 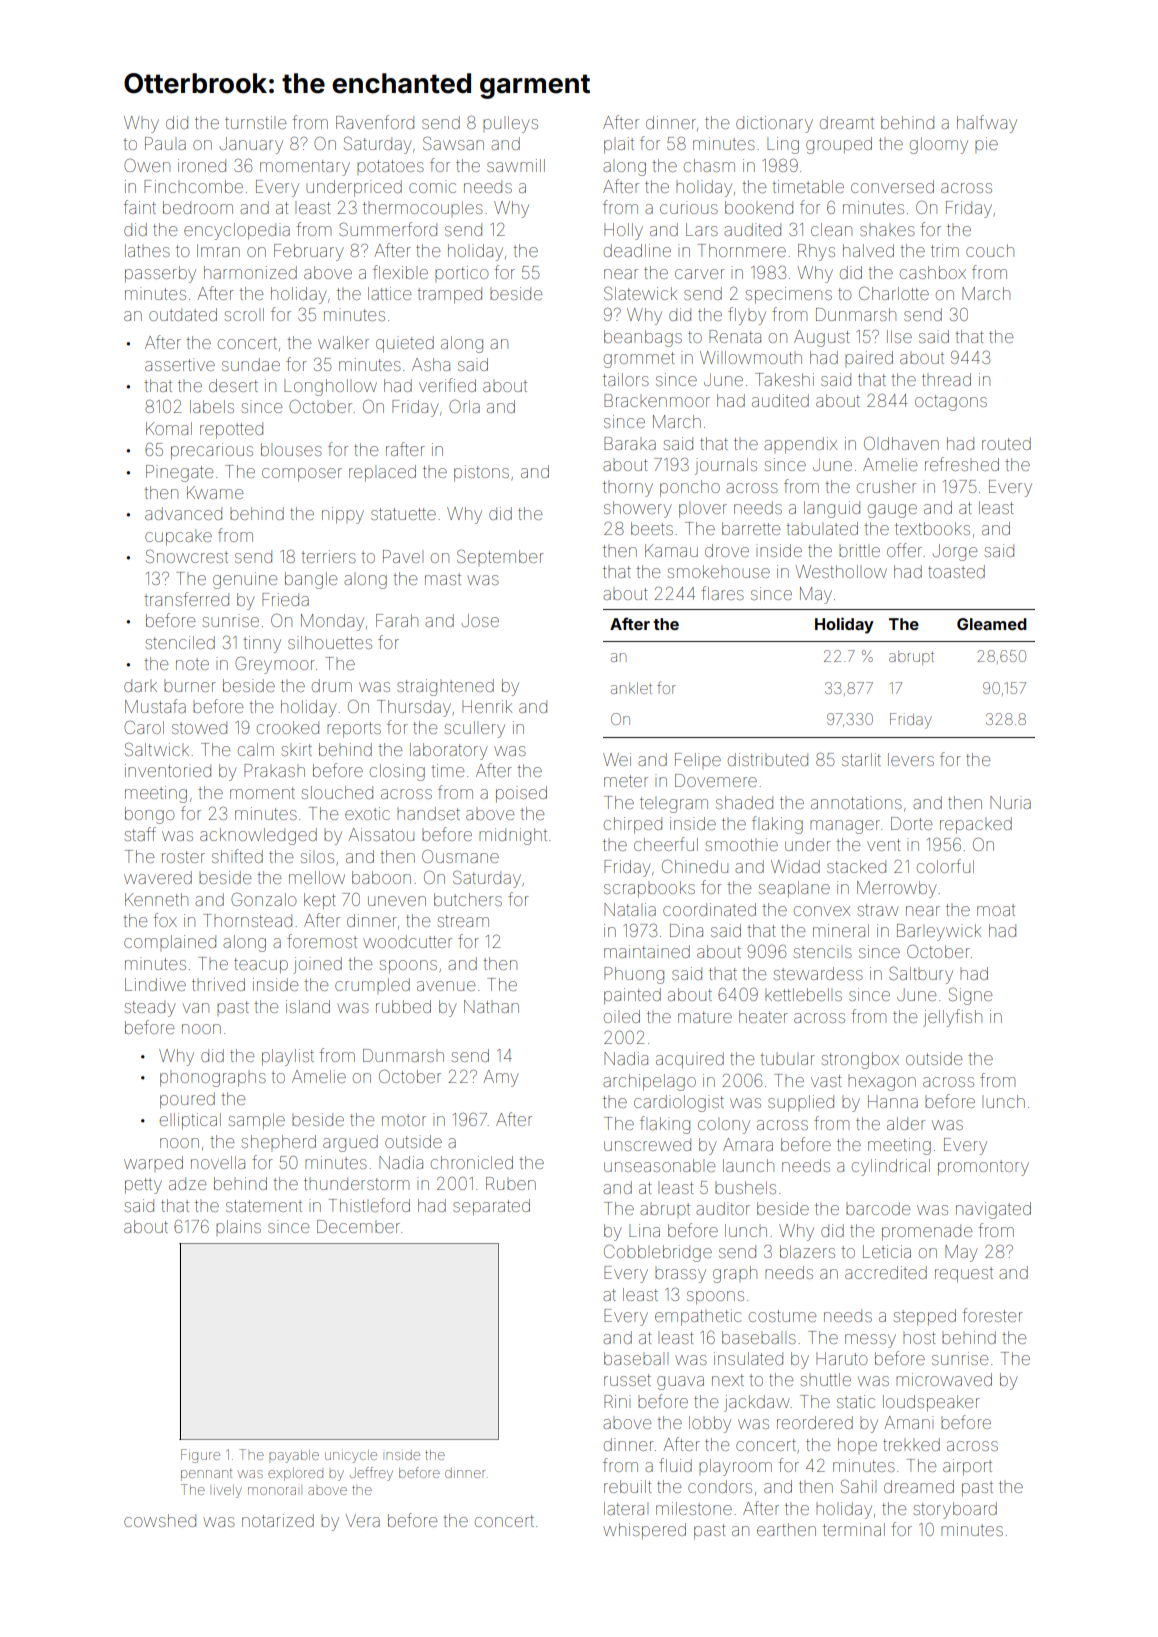 What do you see at coordinates (371, 1474) in the screenshot?
I see `Jeffrey` at bounding box center [371, 1474].
